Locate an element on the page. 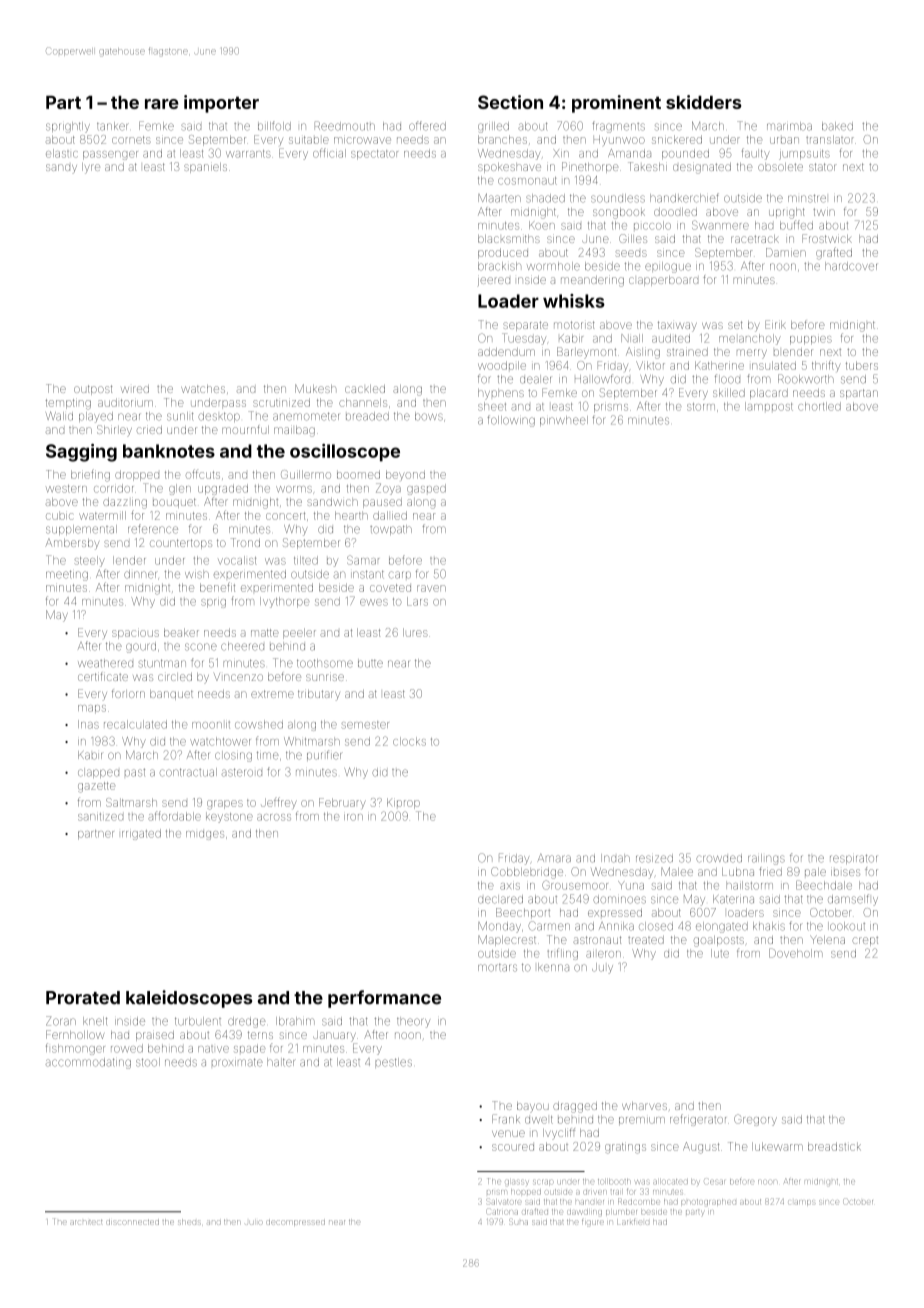 The image size is (924, 1308). lamppost is located at coordinates (769, 406).
